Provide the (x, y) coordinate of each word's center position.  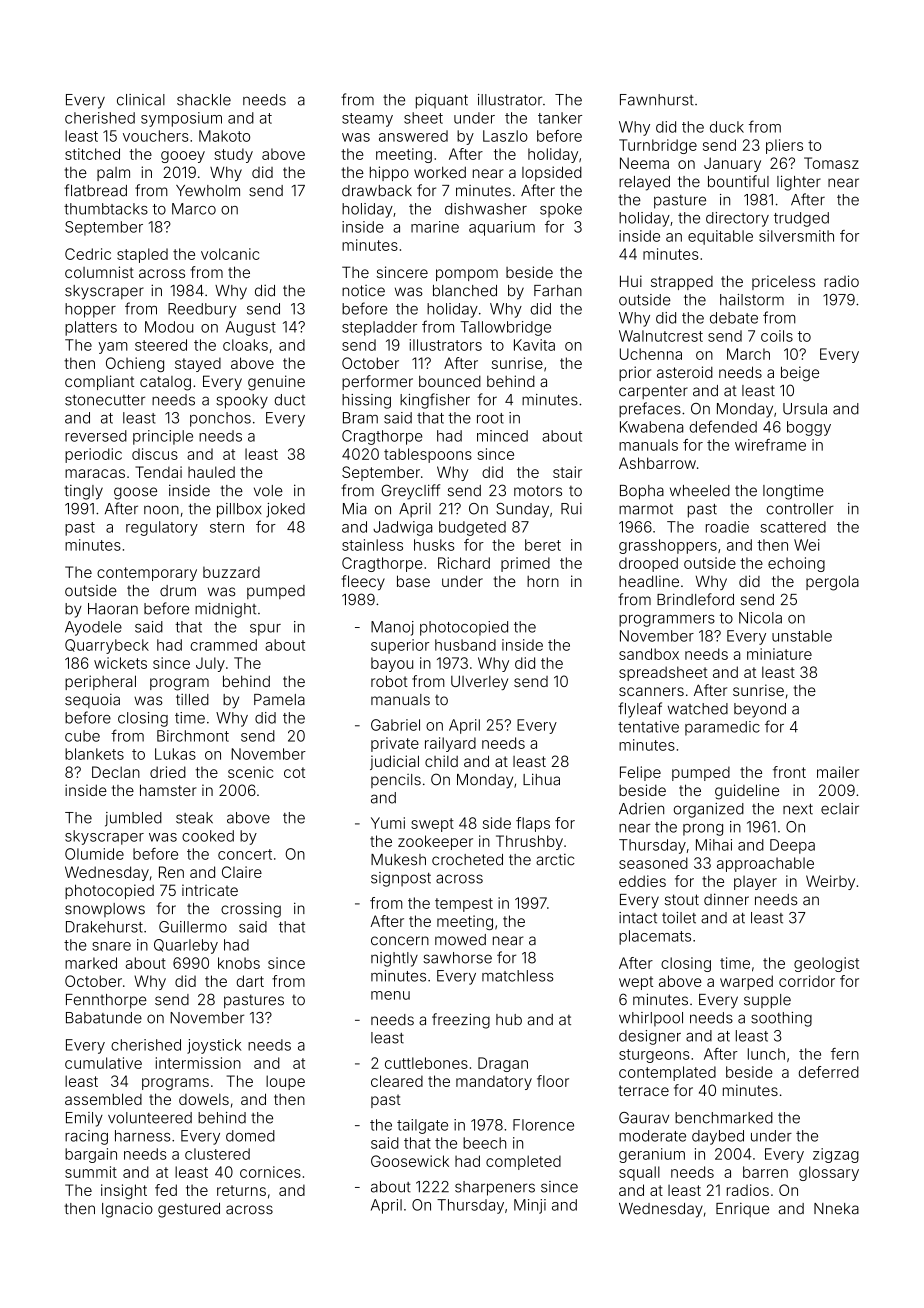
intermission (198, 1063)
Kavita (534, 345)
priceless (783, 282)
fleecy (363, 582)
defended (723, 426)
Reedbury (202, 310)
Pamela (279, 700)
